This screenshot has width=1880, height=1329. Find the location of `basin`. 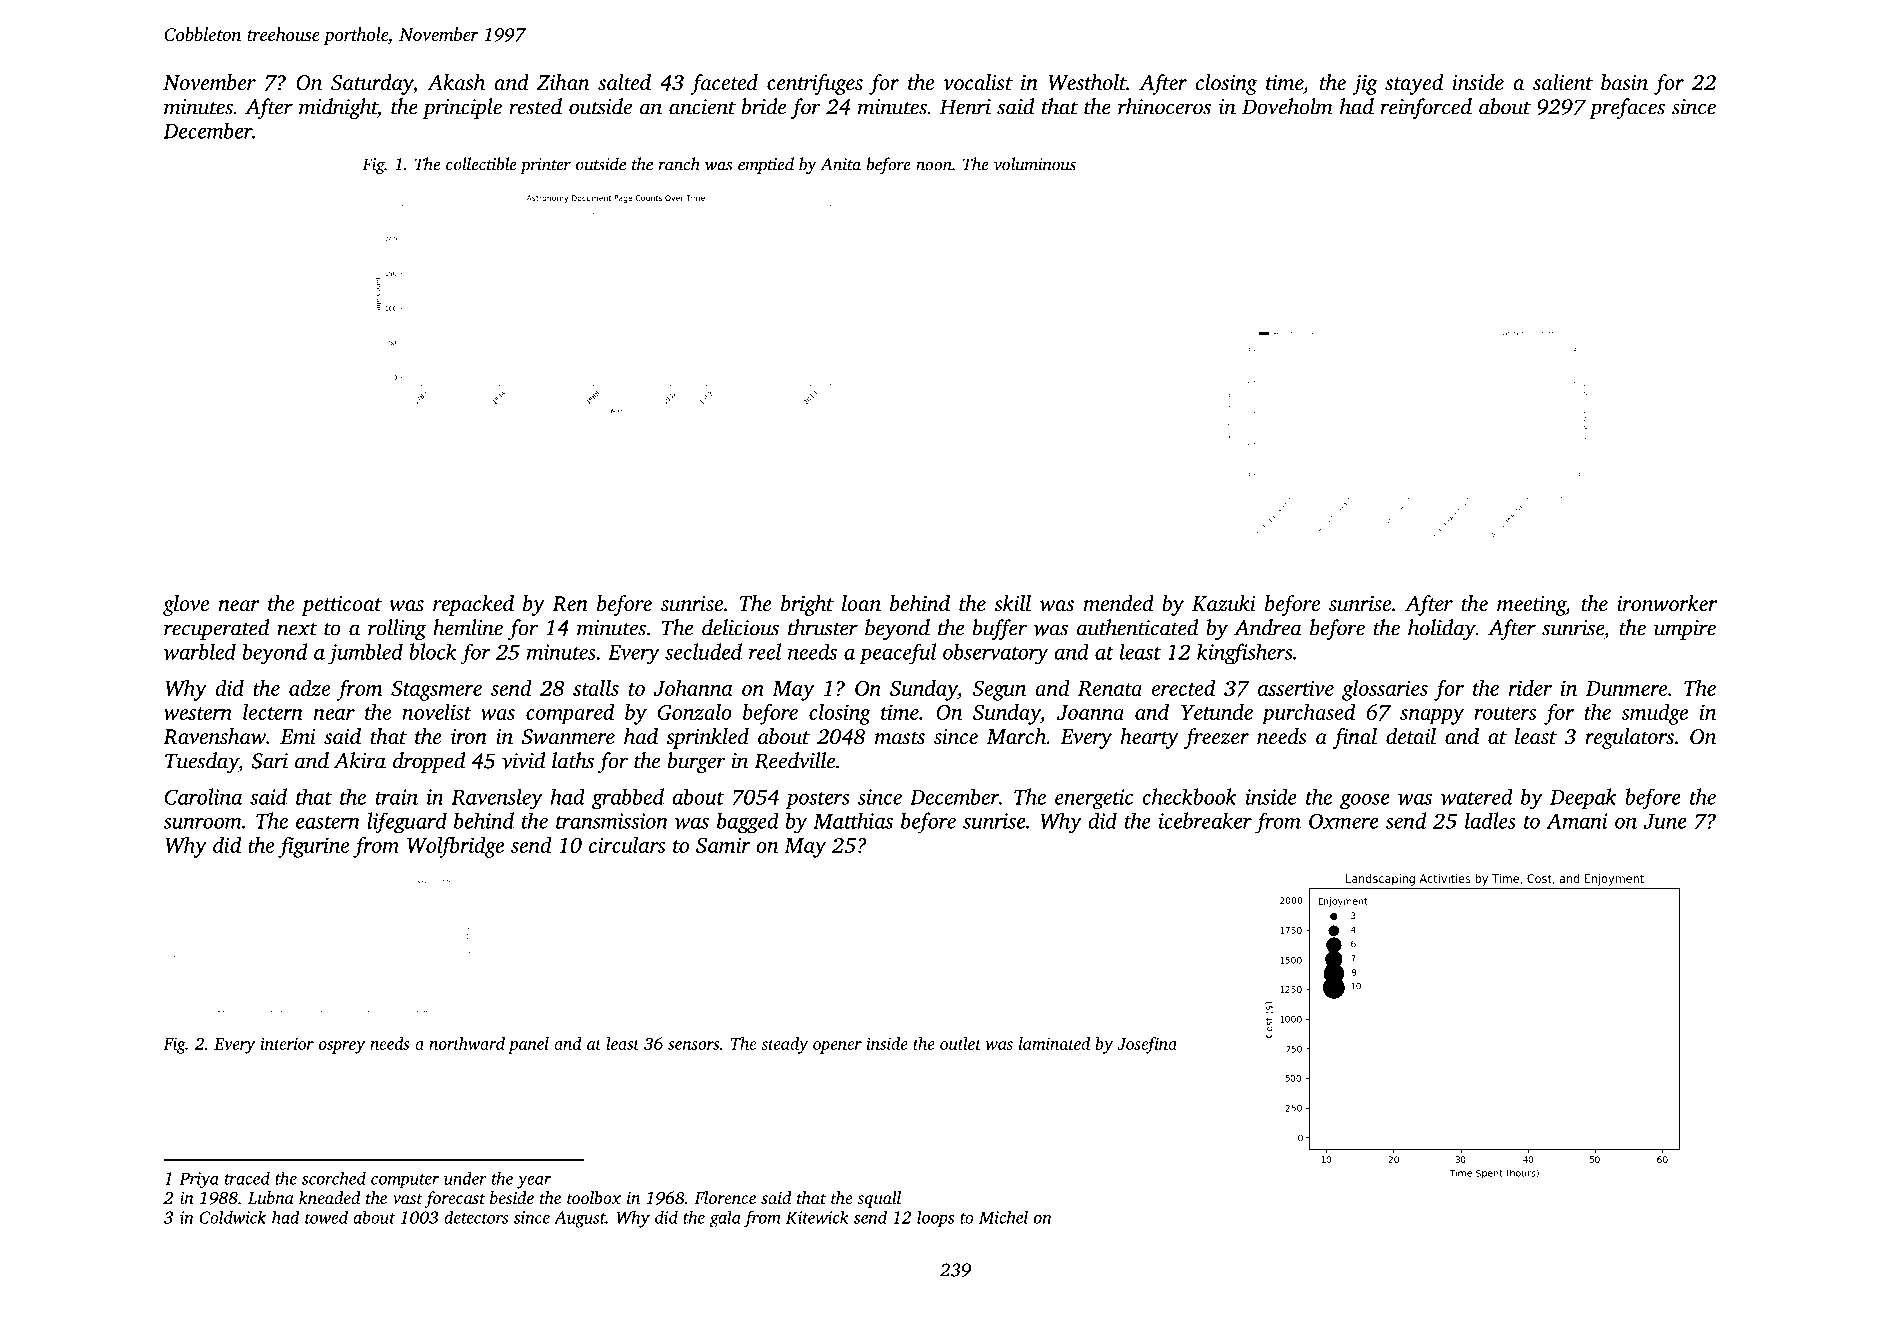

basin is located at coordinates (1624, 82).
